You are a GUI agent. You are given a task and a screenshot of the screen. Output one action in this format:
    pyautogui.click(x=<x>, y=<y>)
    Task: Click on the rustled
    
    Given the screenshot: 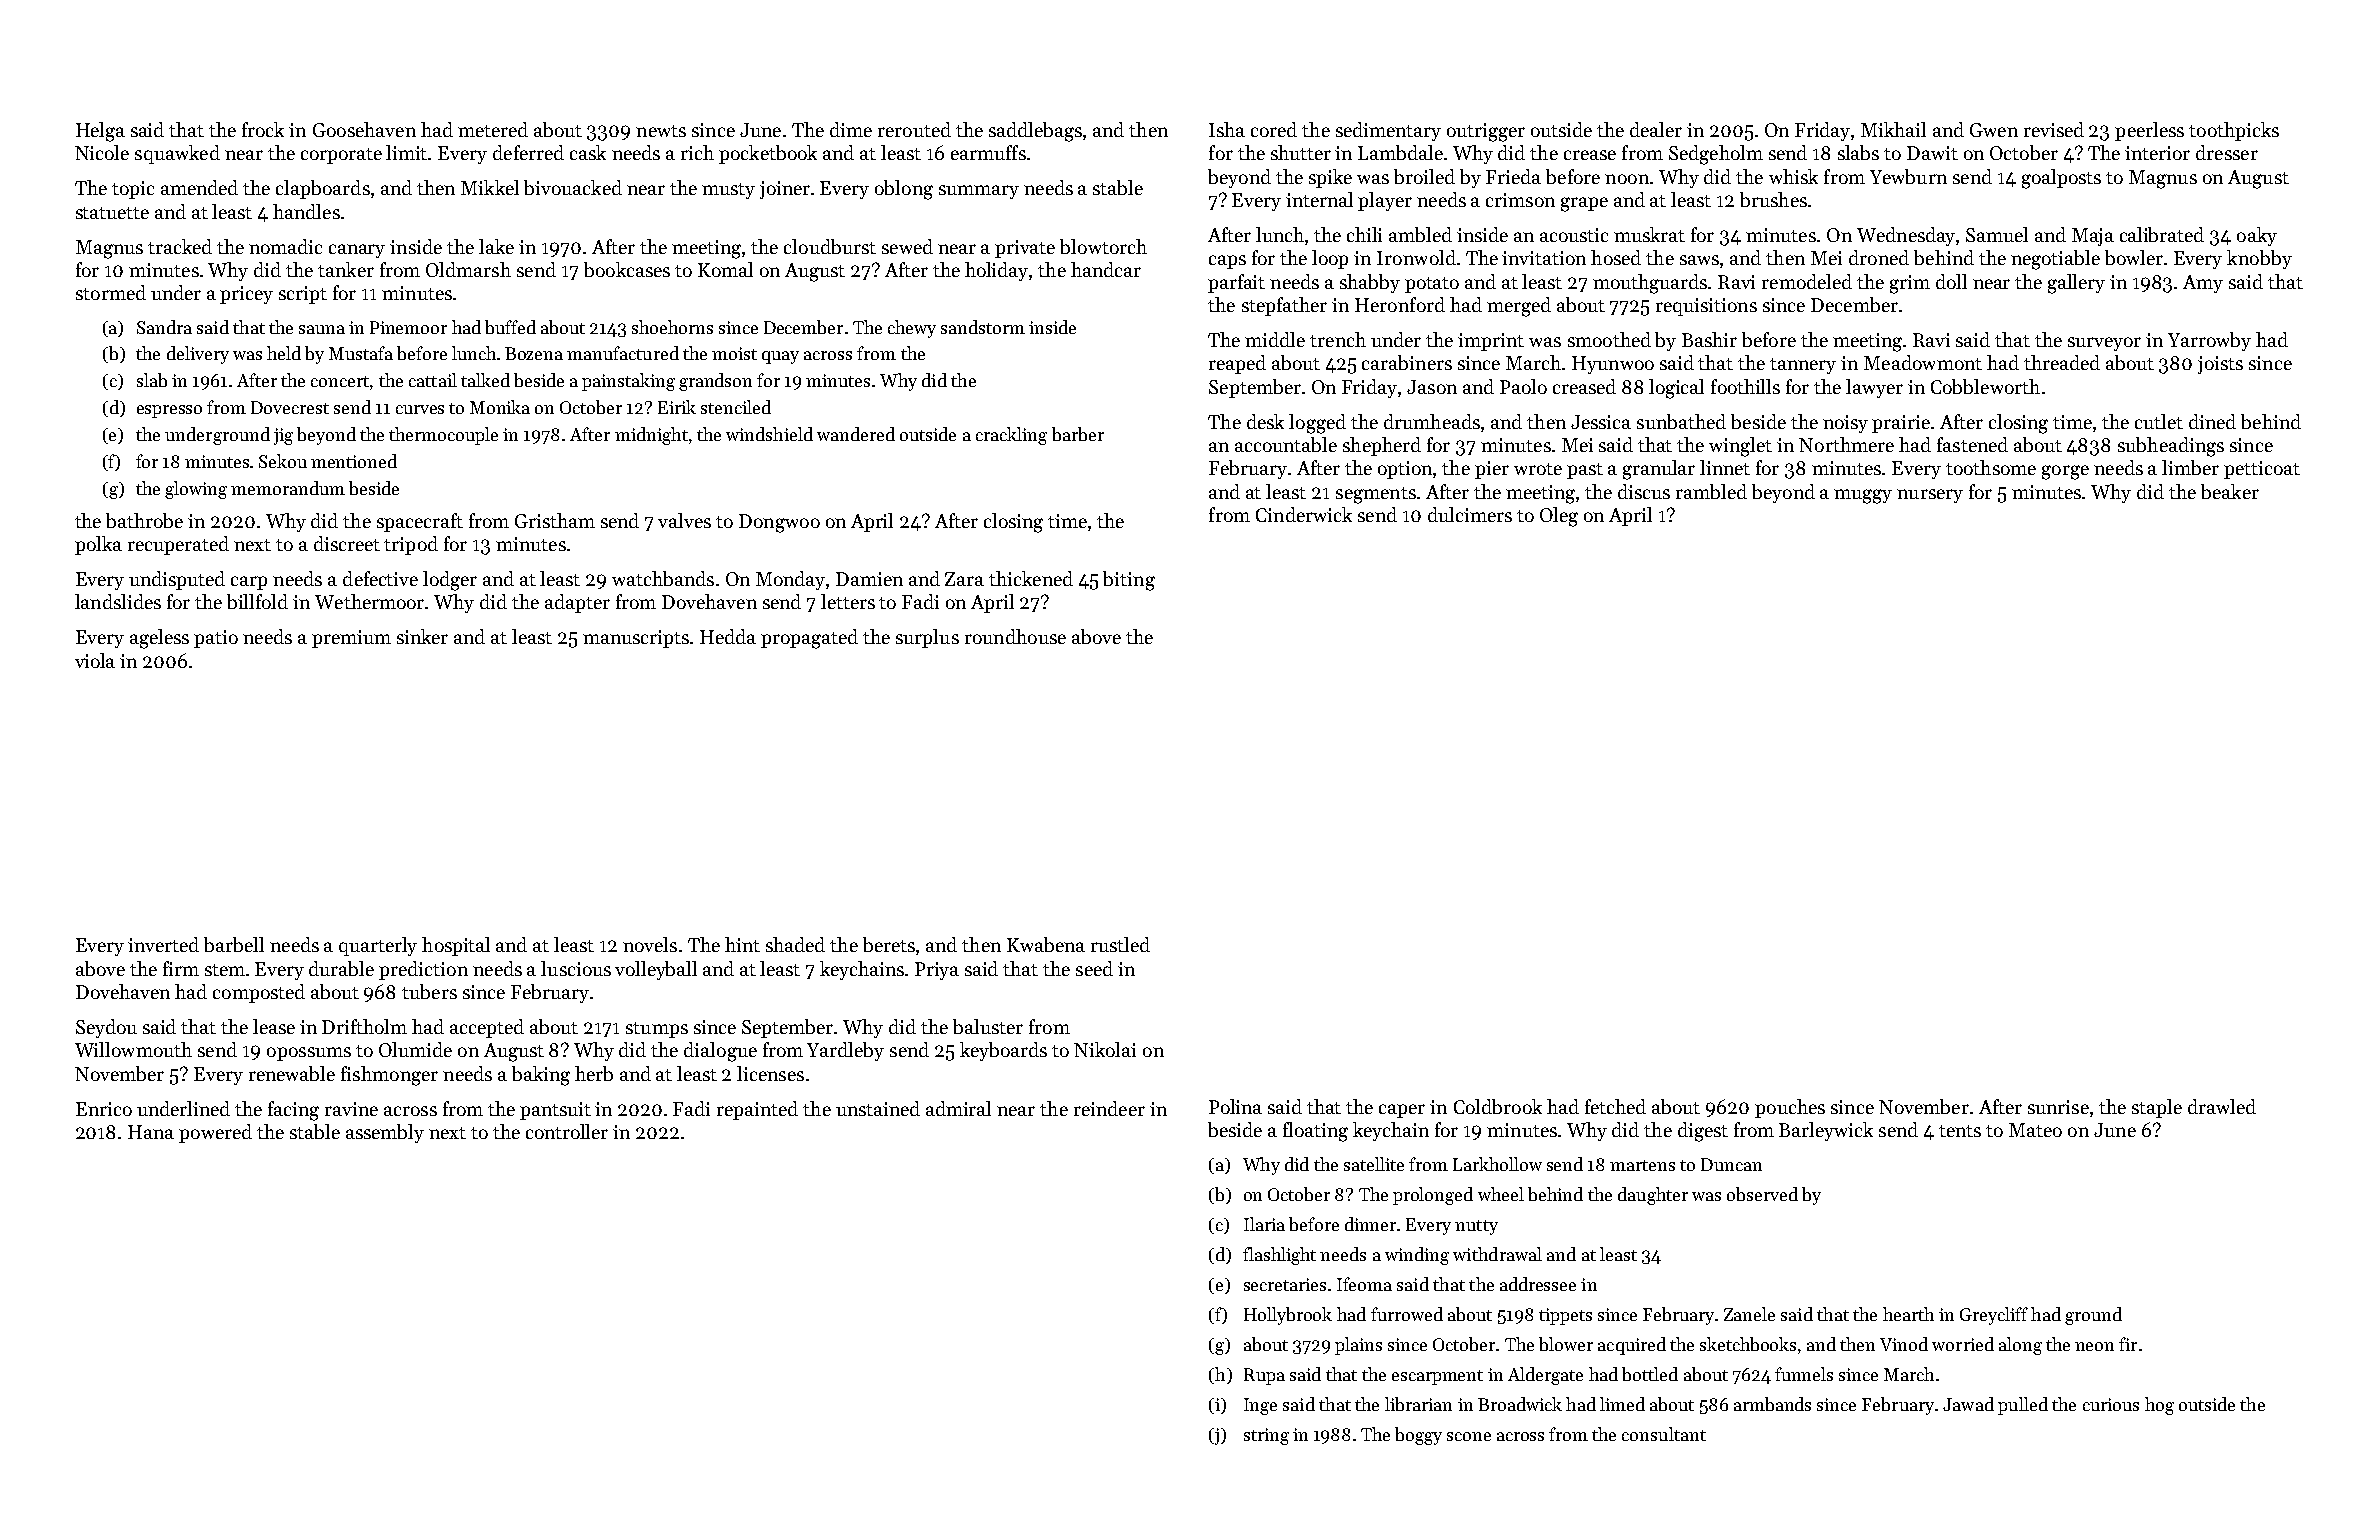 What is the action you would take?
    pyautogui.click(x=1120, y=944)
